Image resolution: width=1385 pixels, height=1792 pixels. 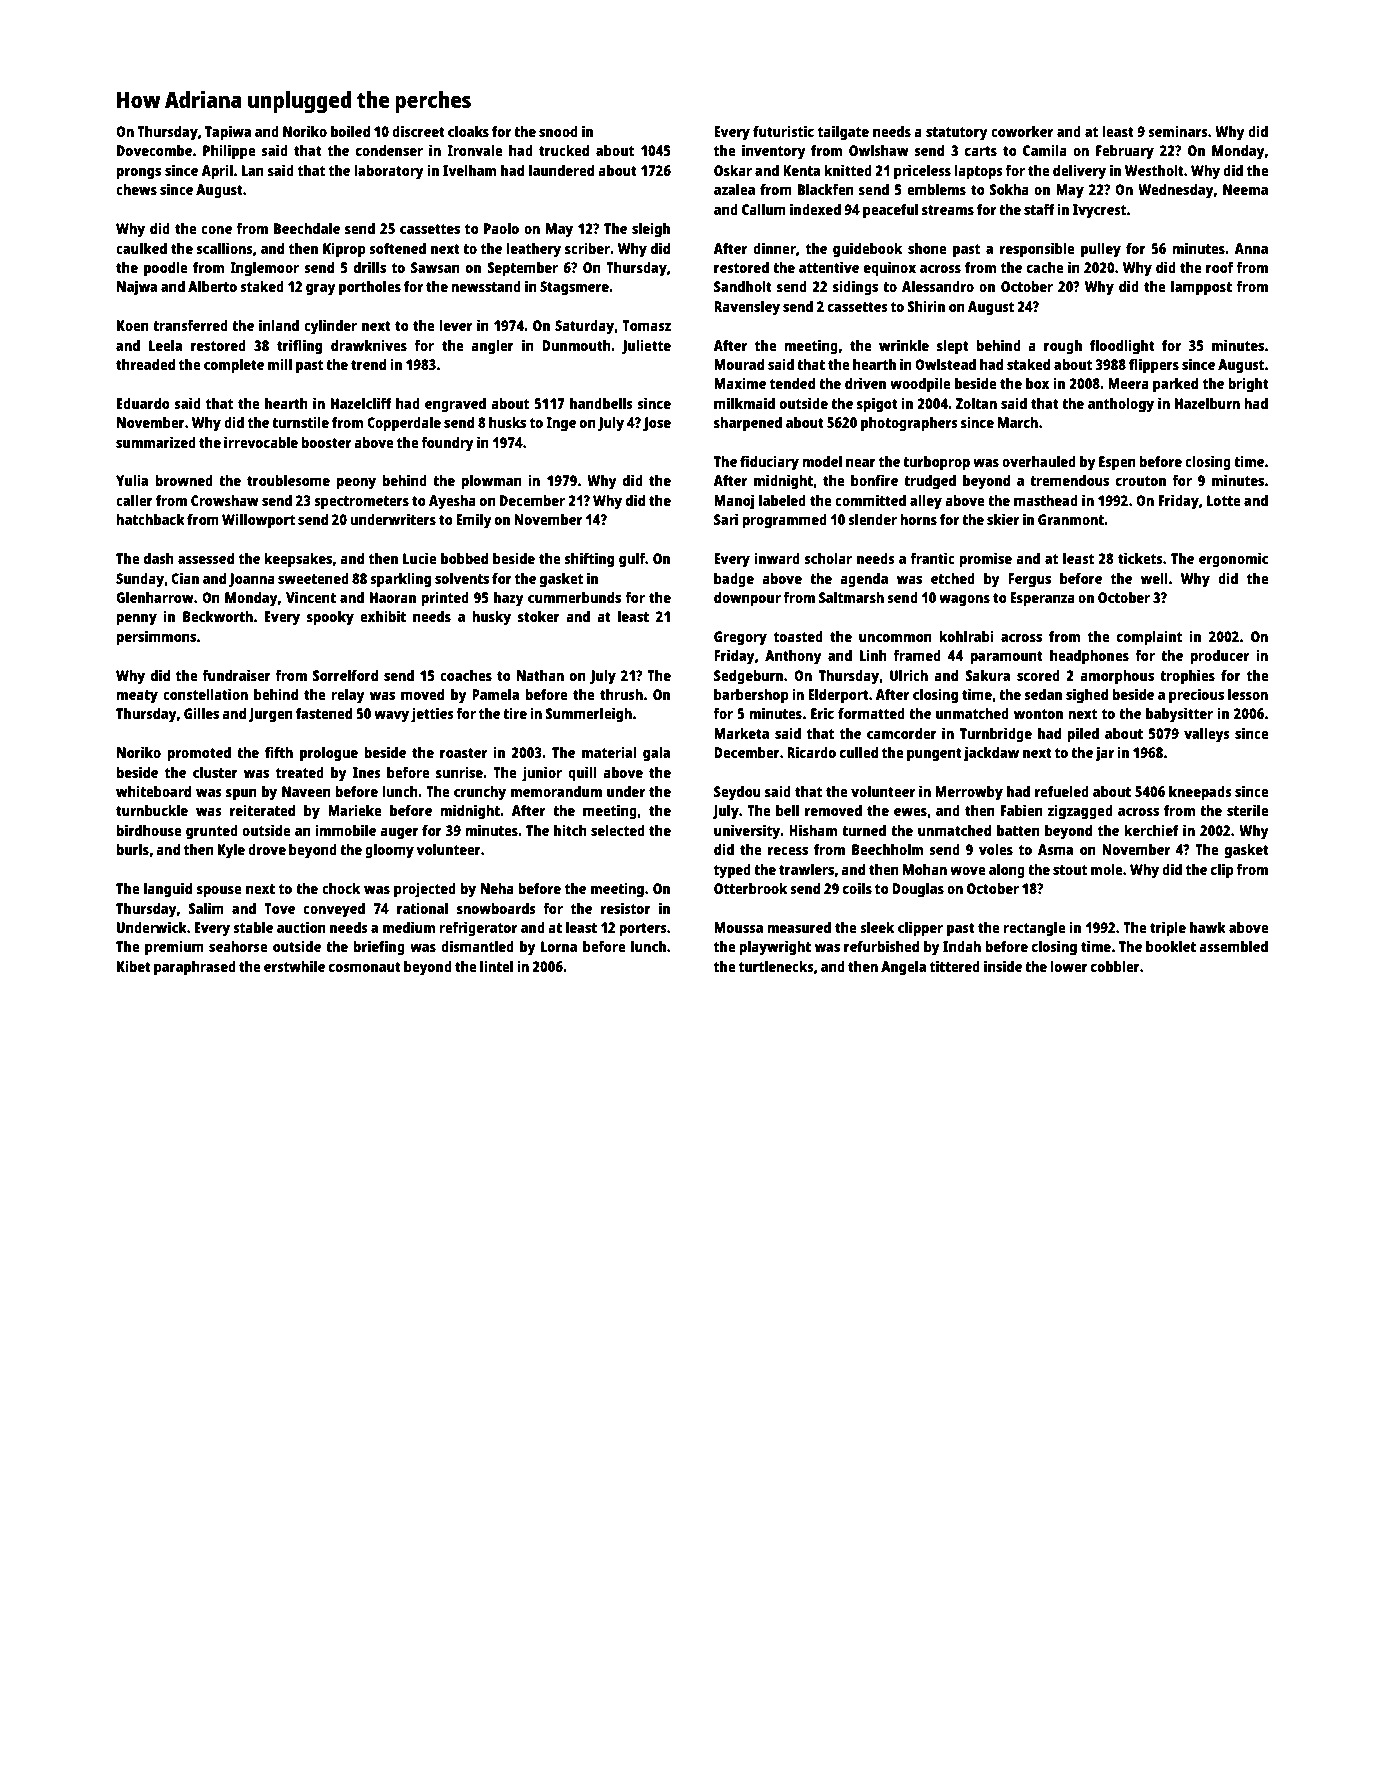 I want to click on Angela, so click(x=903, y=968).
